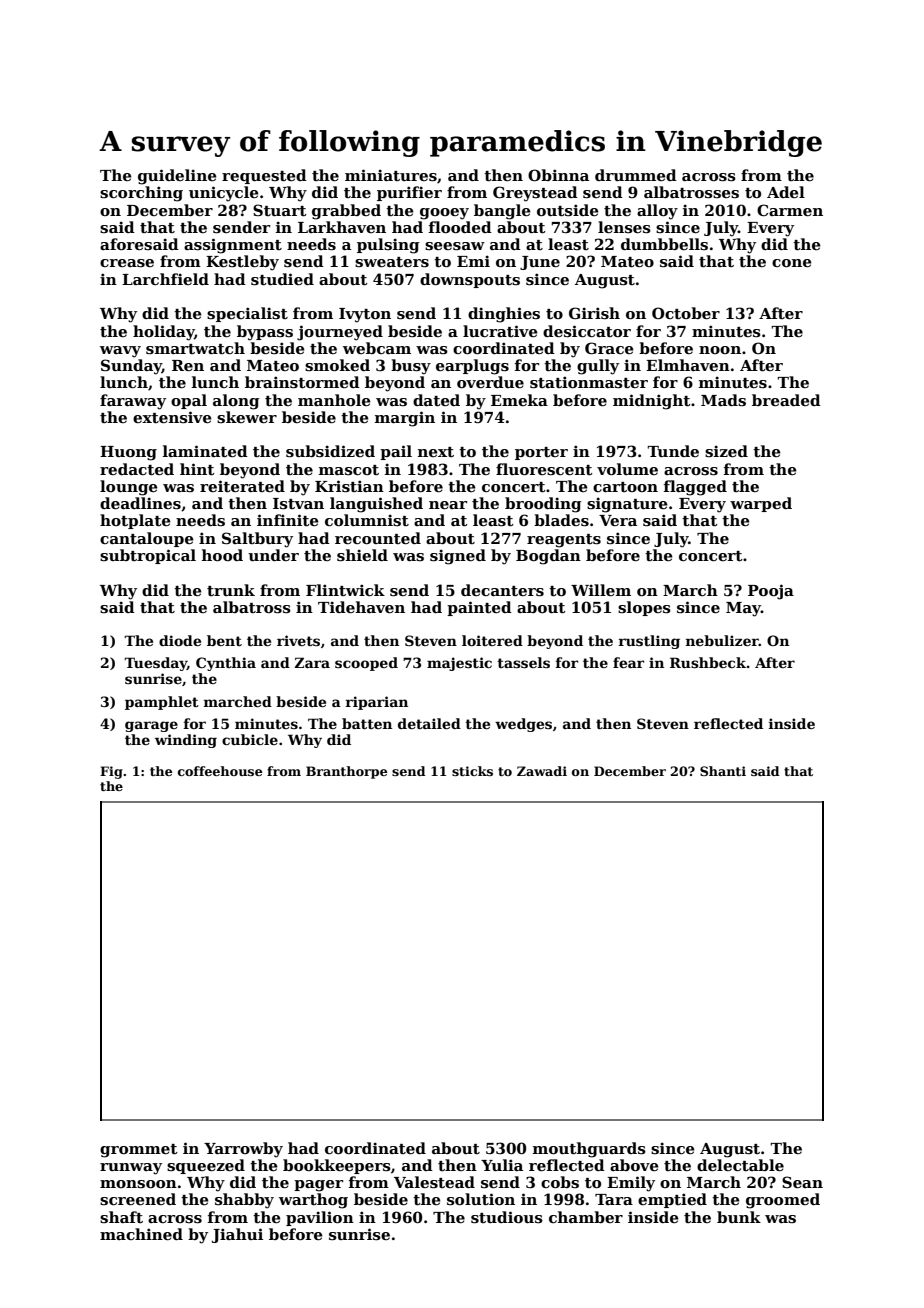 The width and height of the document is (924, 1308). I want to click on sticks, so click(472, 771).
